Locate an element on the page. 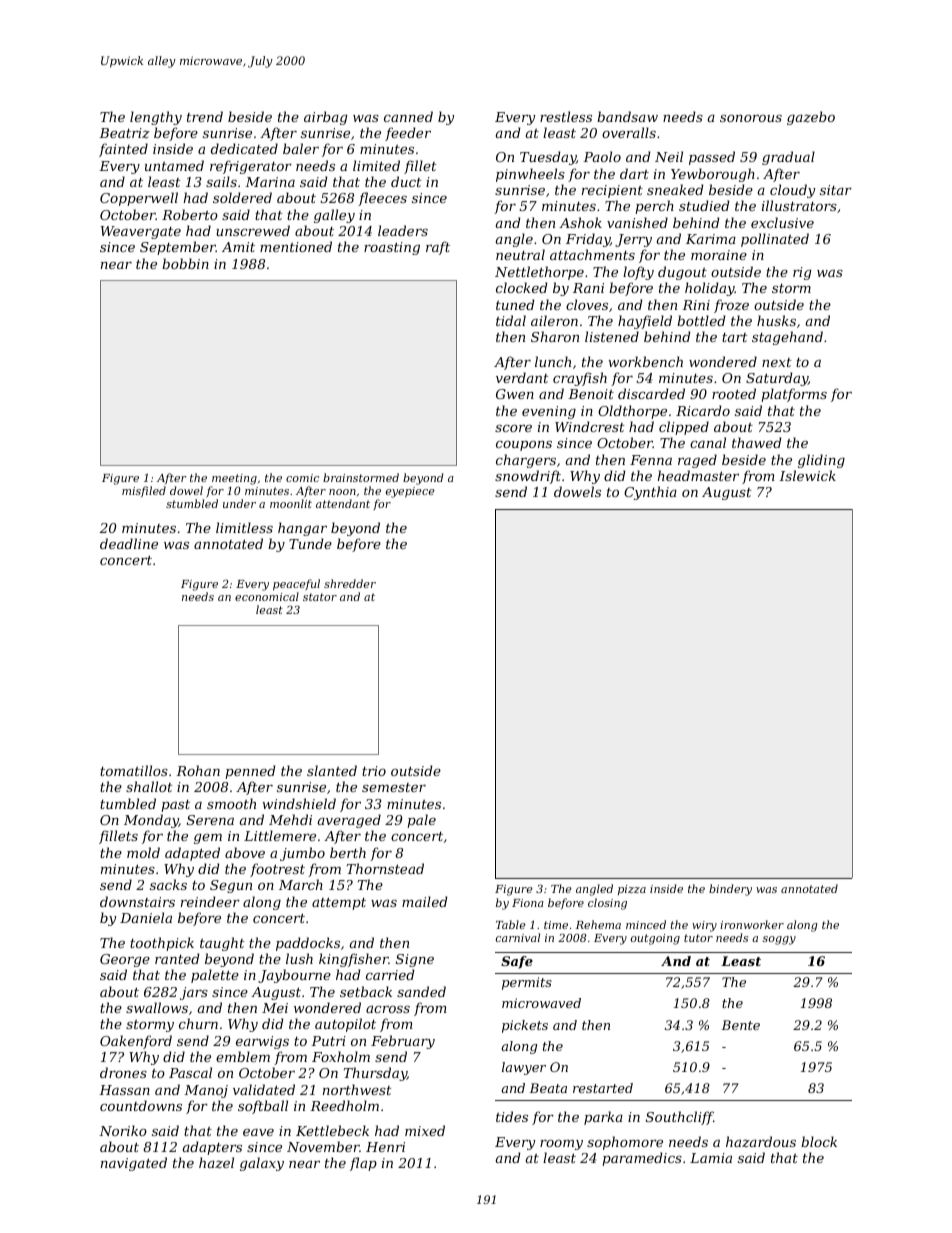 Image resolution: width=952 pixels, height=1233 pixels. Kettlebeck is located at coordinates (332, 1130).
